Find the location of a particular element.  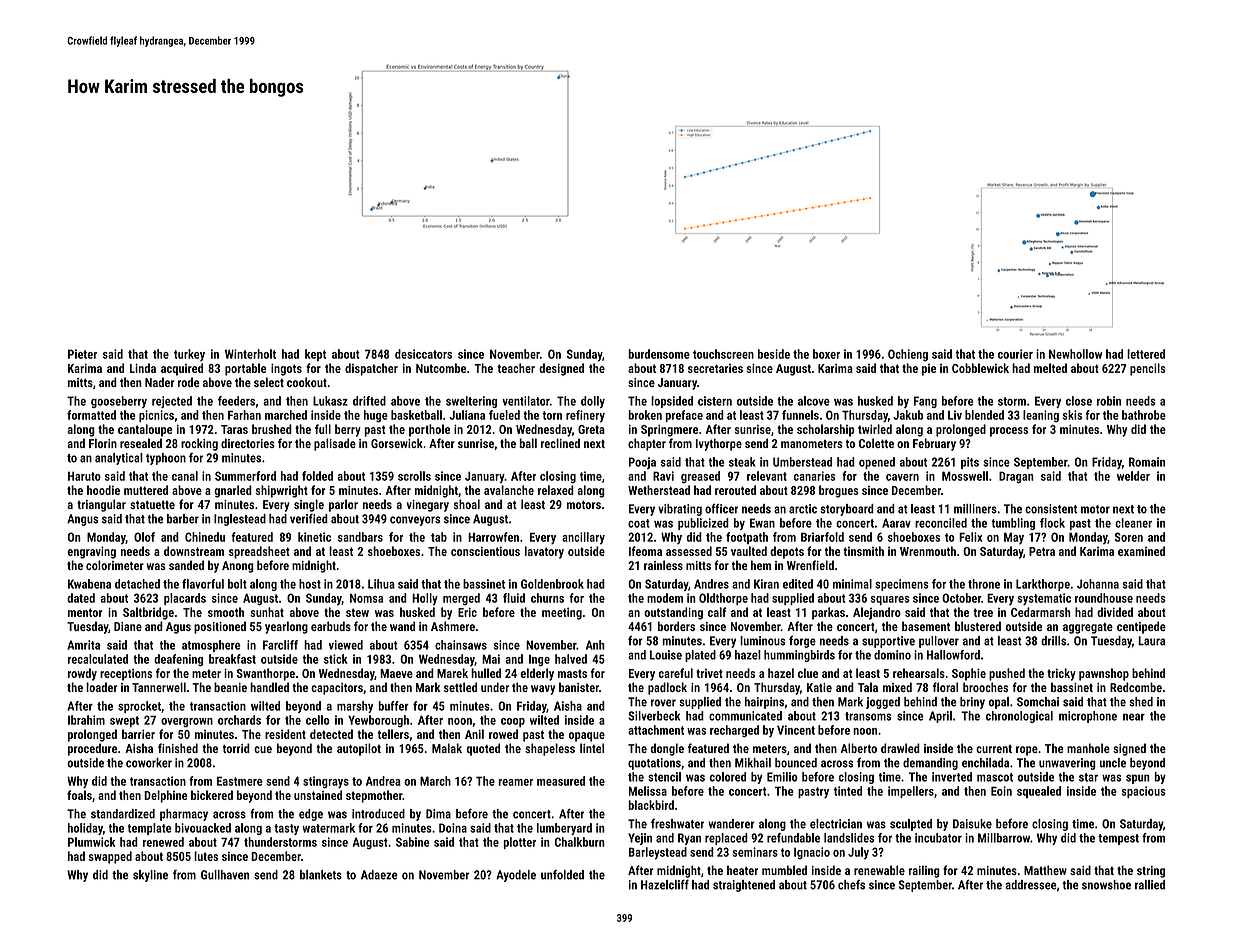

kept is located at coordinates (315, 355).
